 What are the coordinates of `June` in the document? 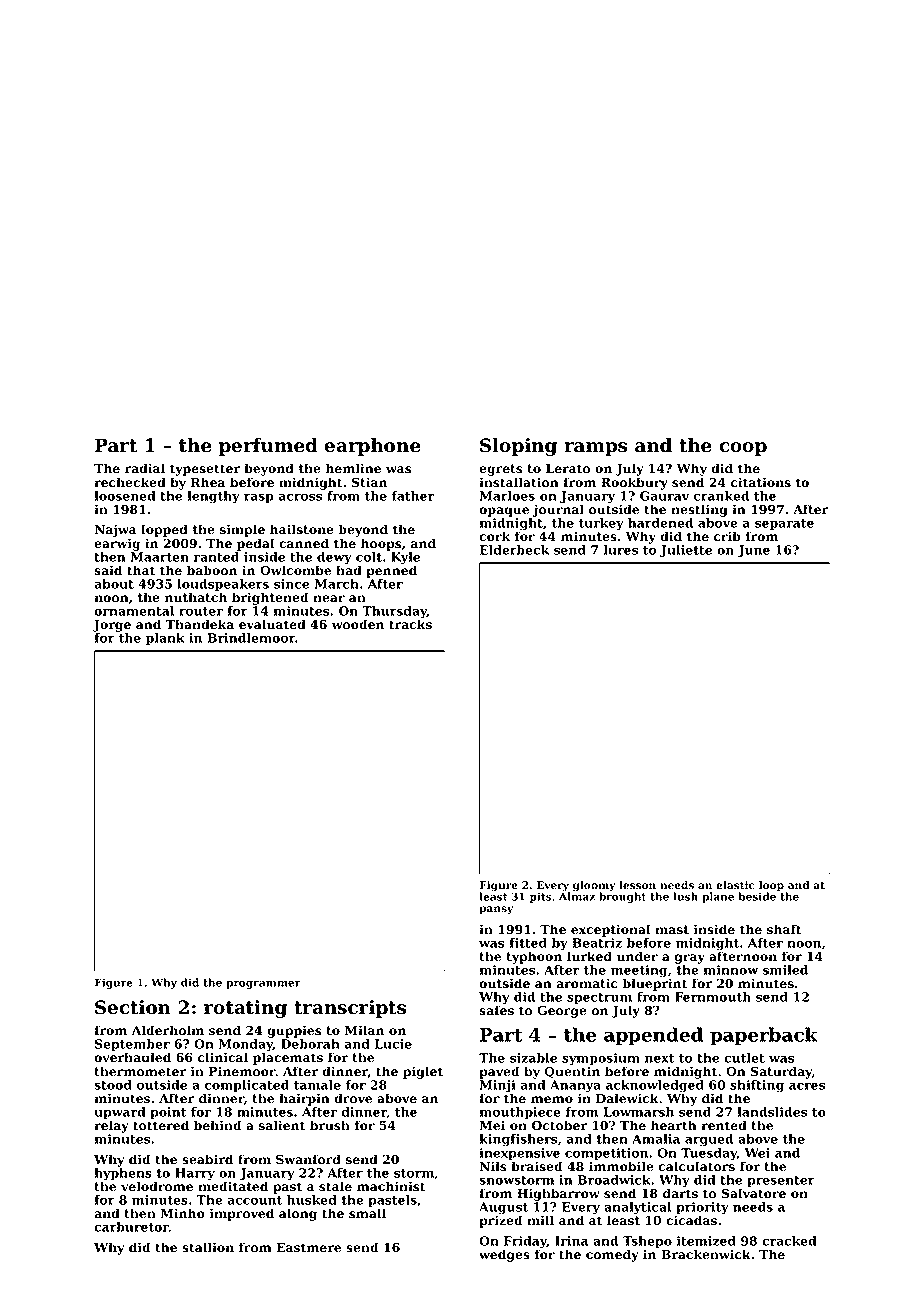 It's located at (753, 551).
